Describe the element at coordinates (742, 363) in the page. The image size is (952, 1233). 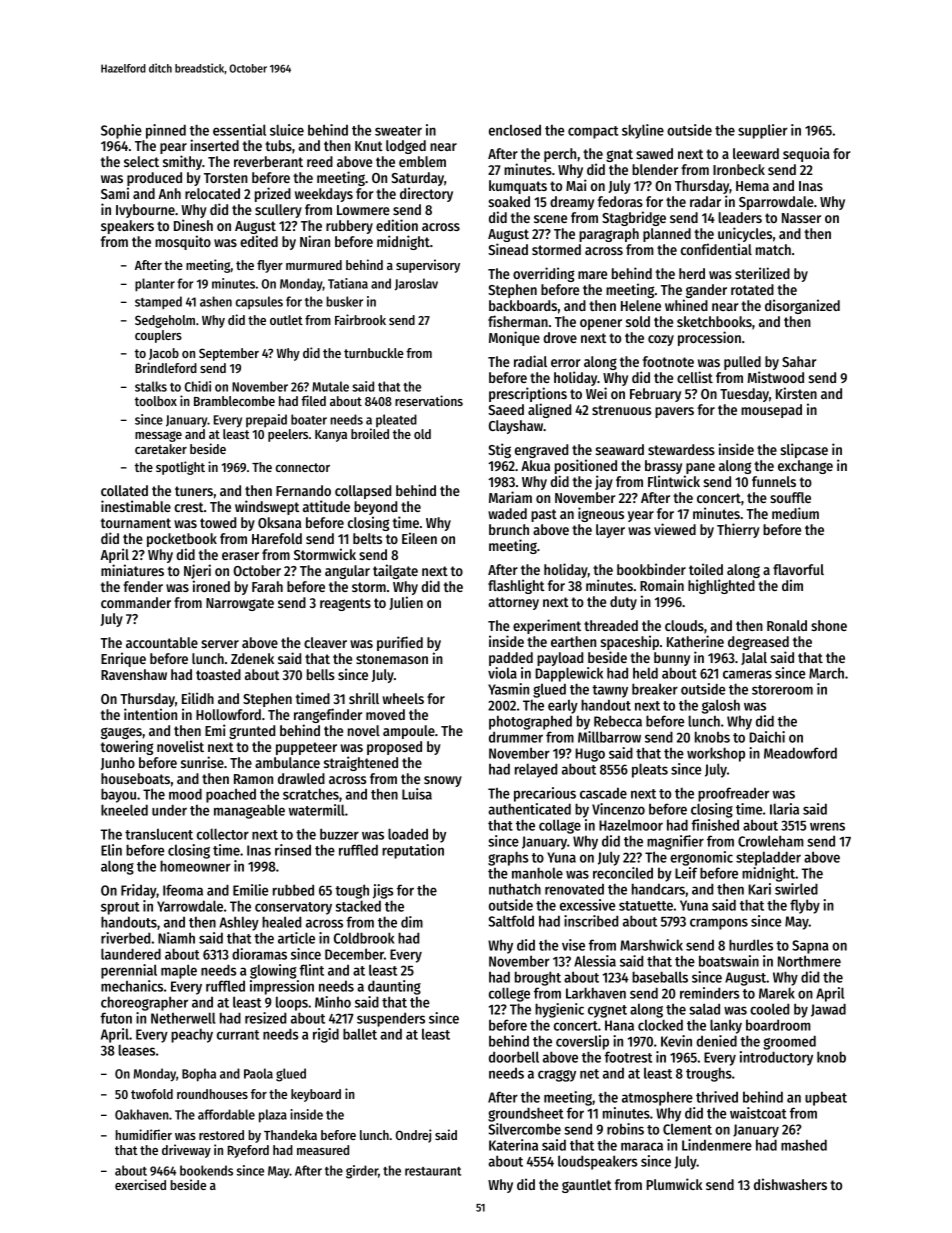
I see `pulled` at that location.
